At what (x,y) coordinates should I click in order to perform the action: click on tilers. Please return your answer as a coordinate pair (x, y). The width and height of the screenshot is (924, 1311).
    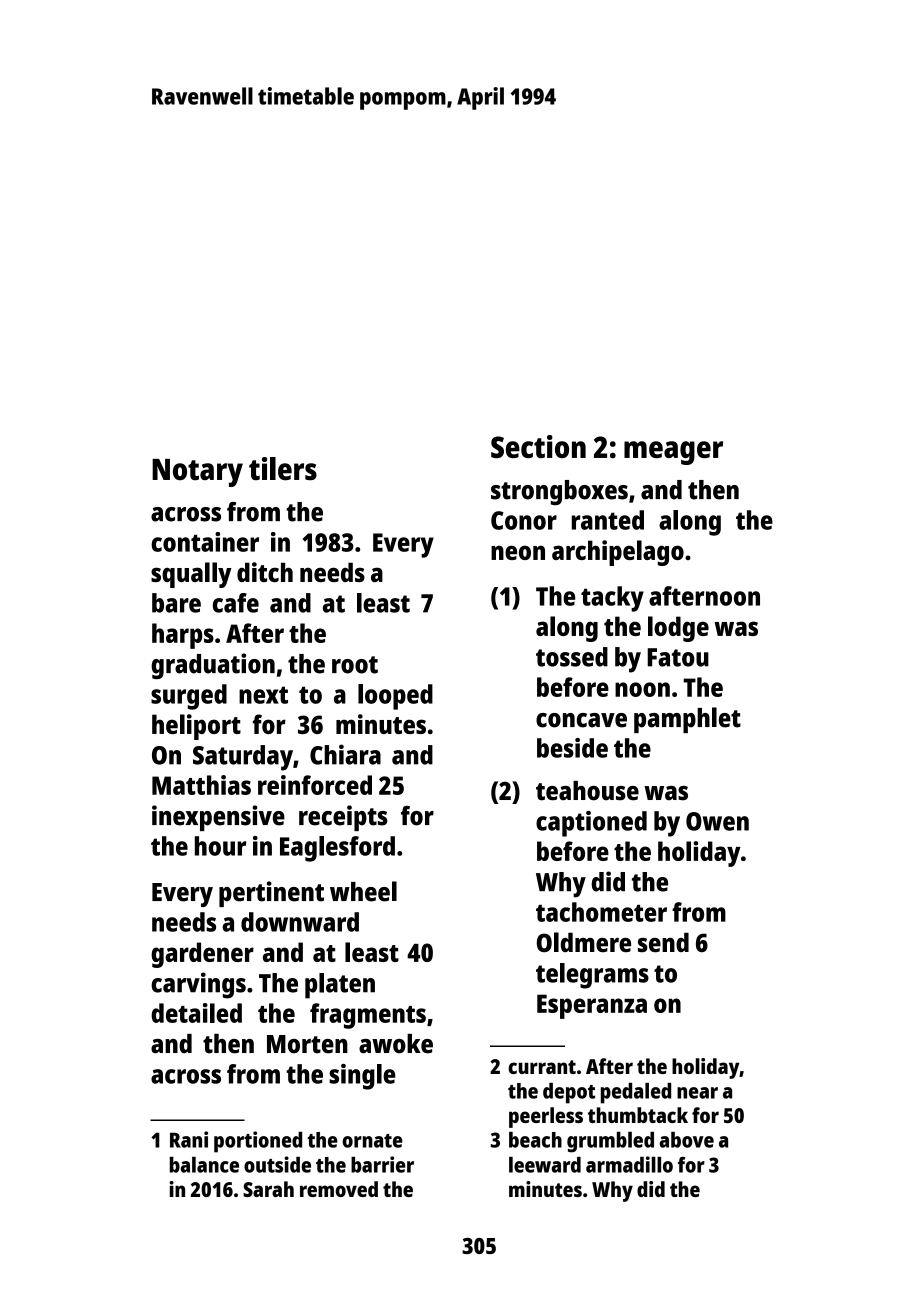
    Looking at the image, I should click on (283, 469).
